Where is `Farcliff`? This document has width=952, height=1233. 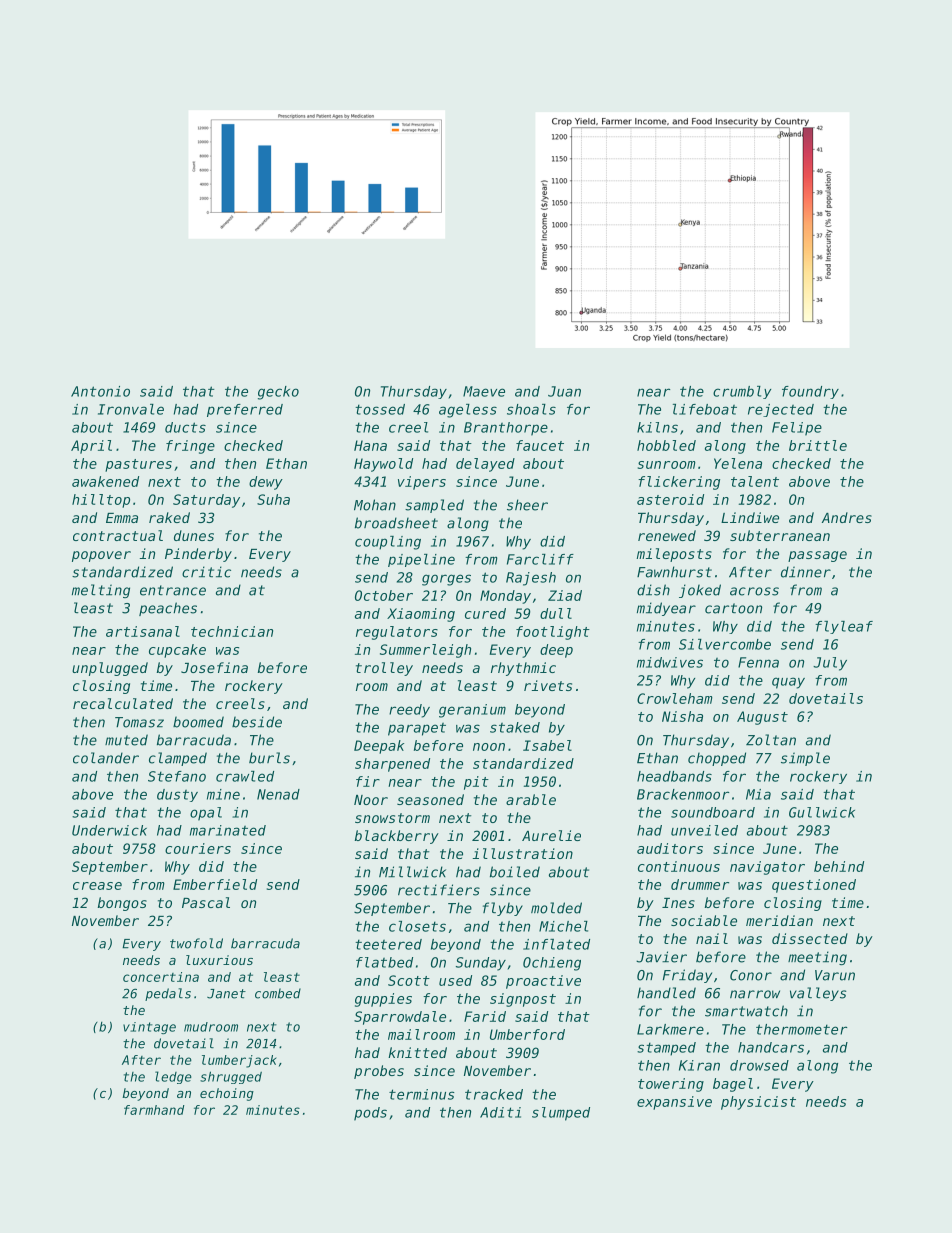 Farcliff is located at coordinates (540, 559).
